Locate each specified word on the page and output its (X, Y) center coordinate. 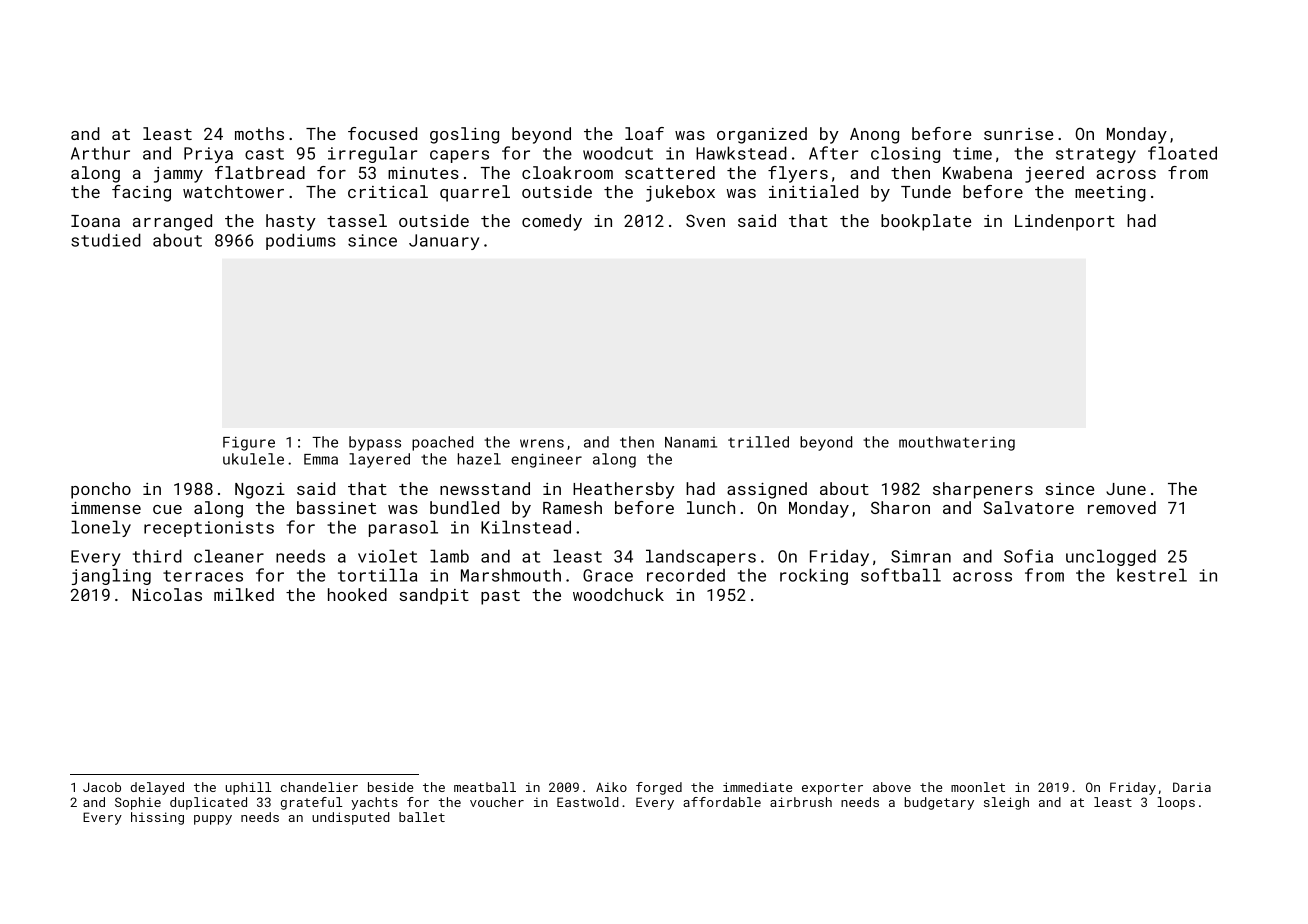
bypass (375, 443)
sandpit (434, 596)
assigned (767, 490)
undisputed (351, 818)
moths (259, 133)
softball (901, 575)
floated (1182, 153)
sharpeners (983, 490)
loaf (644, 133)
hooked (357, 594)
